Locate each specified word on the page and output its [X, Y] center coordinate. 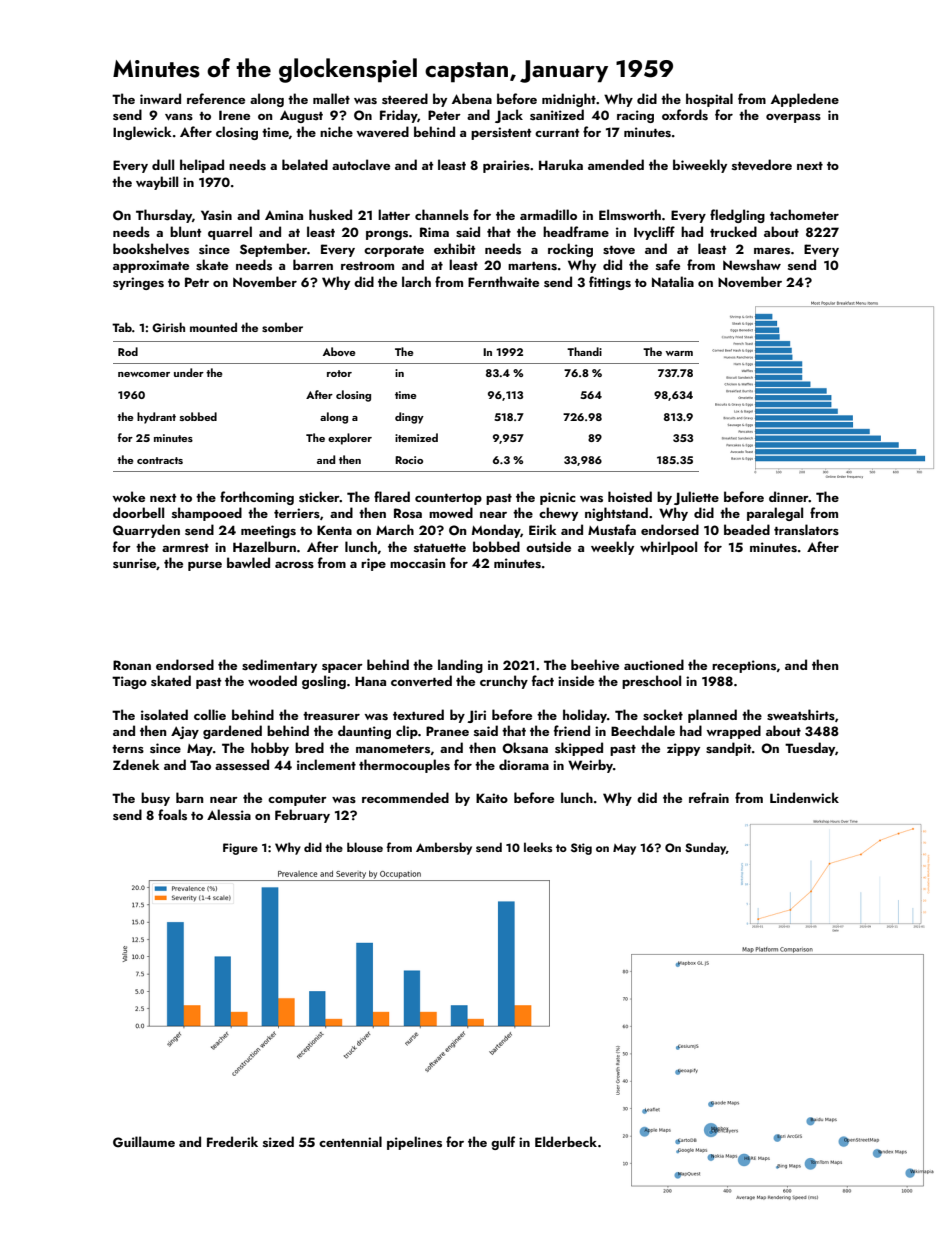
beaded [747, 529]
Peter [444, 115]
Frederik [232, 1141]
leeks [538, 847]
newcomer [144, 374]
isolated [164, 714]
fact [543, 680]
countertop [448, 499]
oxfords [685, 114]
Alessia [229, 814]
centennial [350, 1141]
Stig [581, 849]
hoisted [630, 496]
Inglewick [142, 133]
